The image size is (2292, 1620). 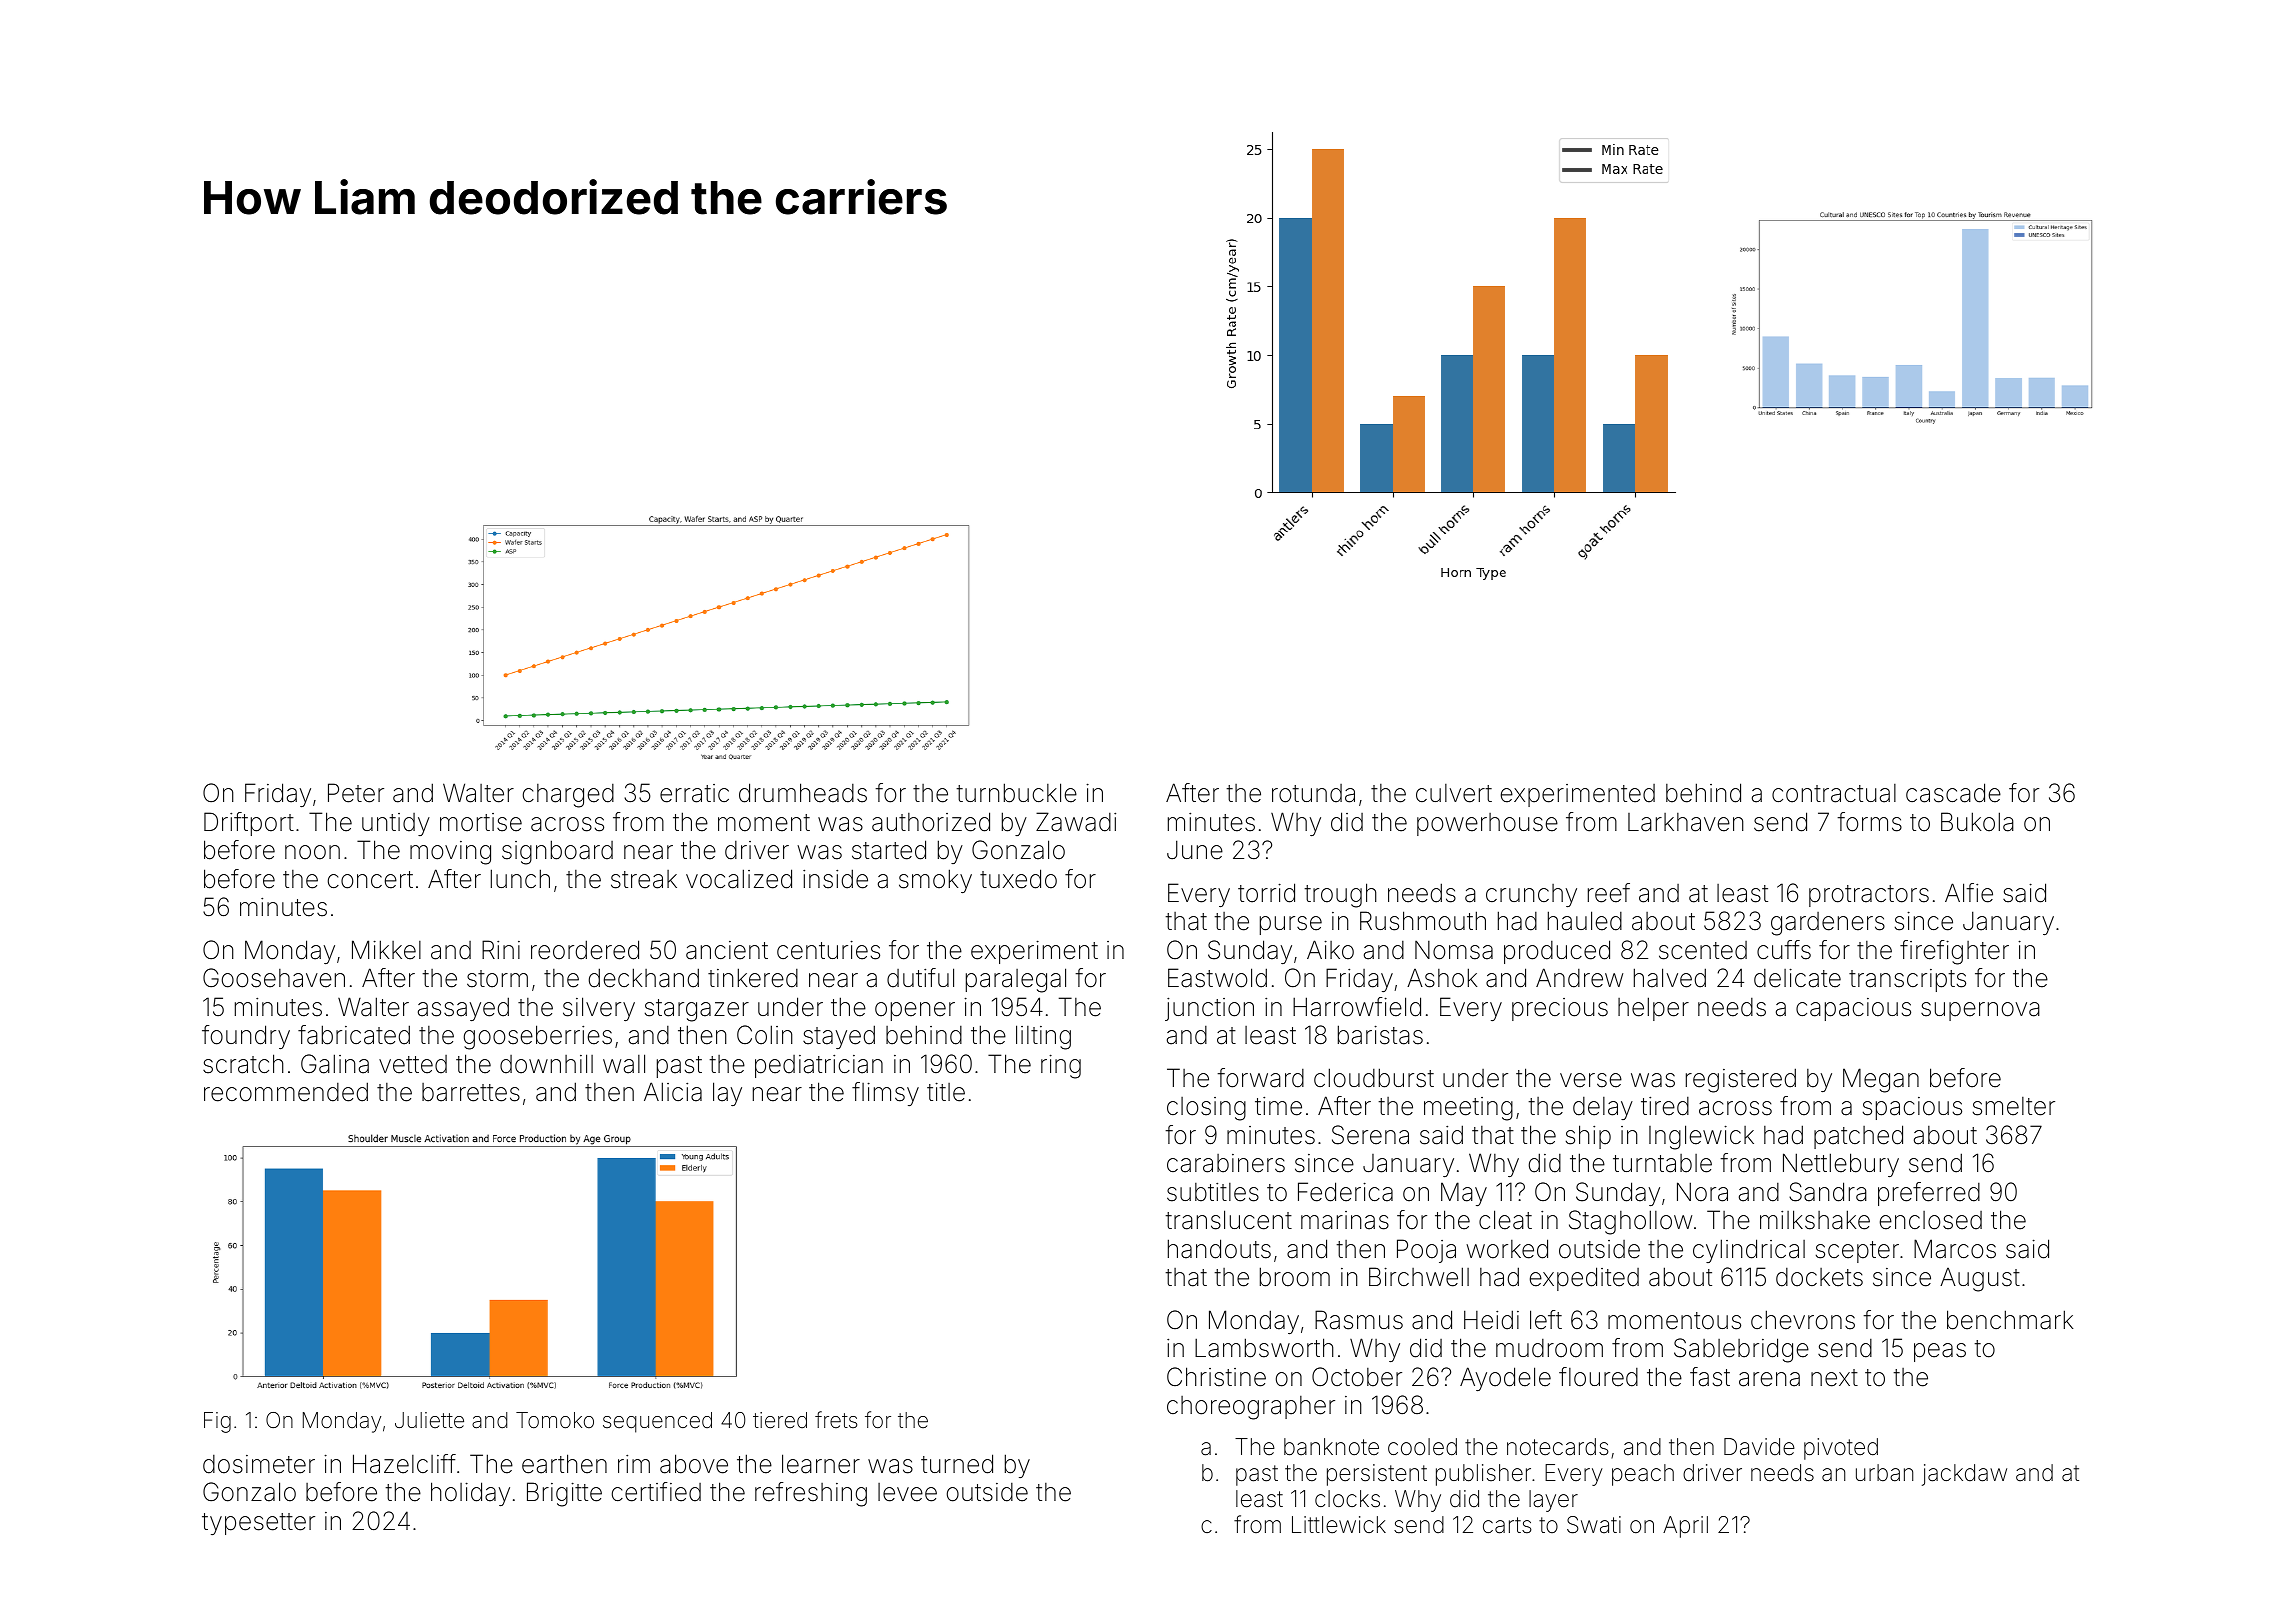 I want to click on forms, so click(x=1869, y=822).
